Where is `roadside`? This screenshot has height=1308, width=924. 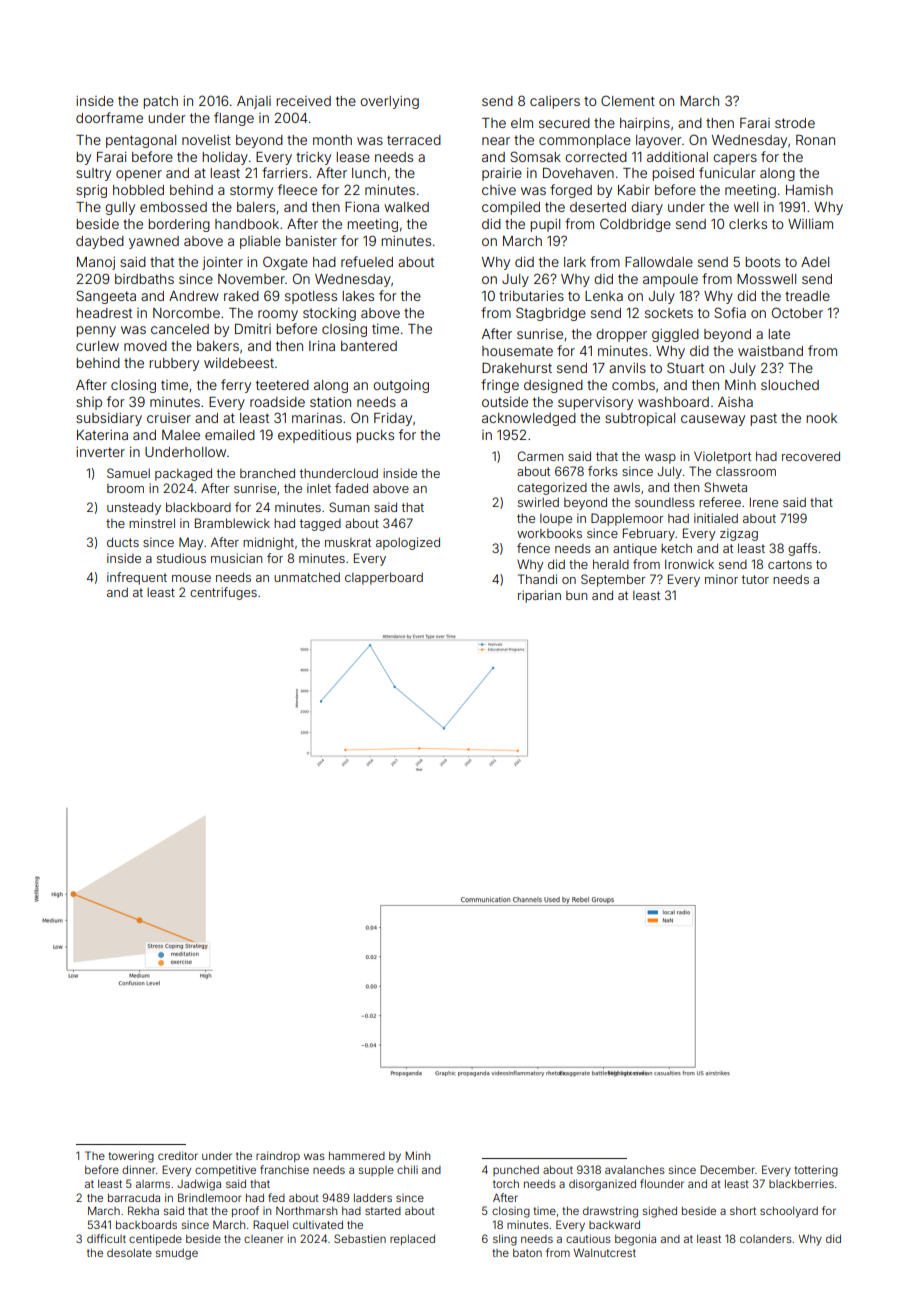
roadside is located at coordinates (277, 402).
